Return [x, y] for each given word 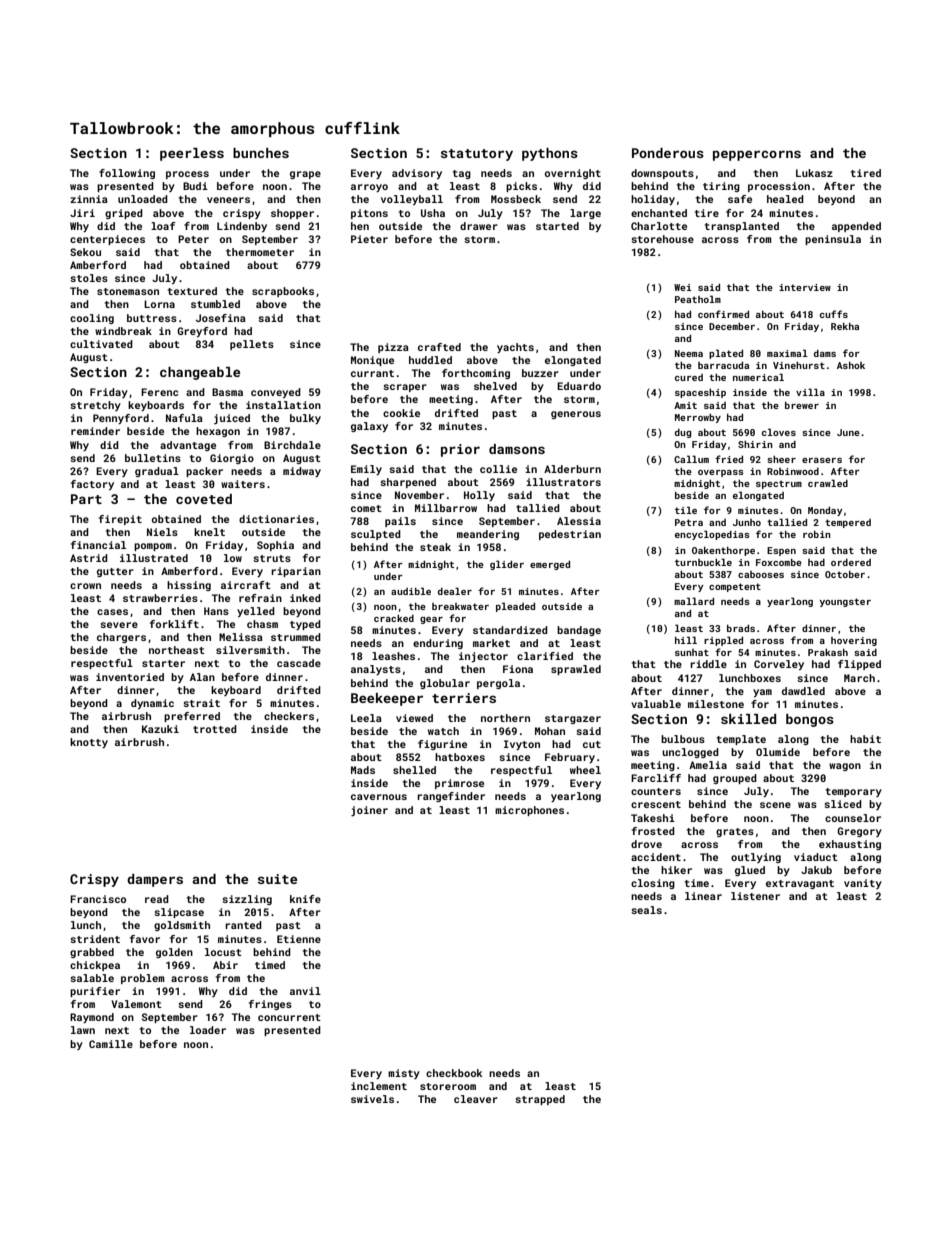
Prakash [828, 652]
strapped [540, 1100]
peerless [192, 154]
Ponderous [668, 153]
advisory [417, 174]
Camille [111, 1044]
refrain [260, 598]
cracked [394, 618]
